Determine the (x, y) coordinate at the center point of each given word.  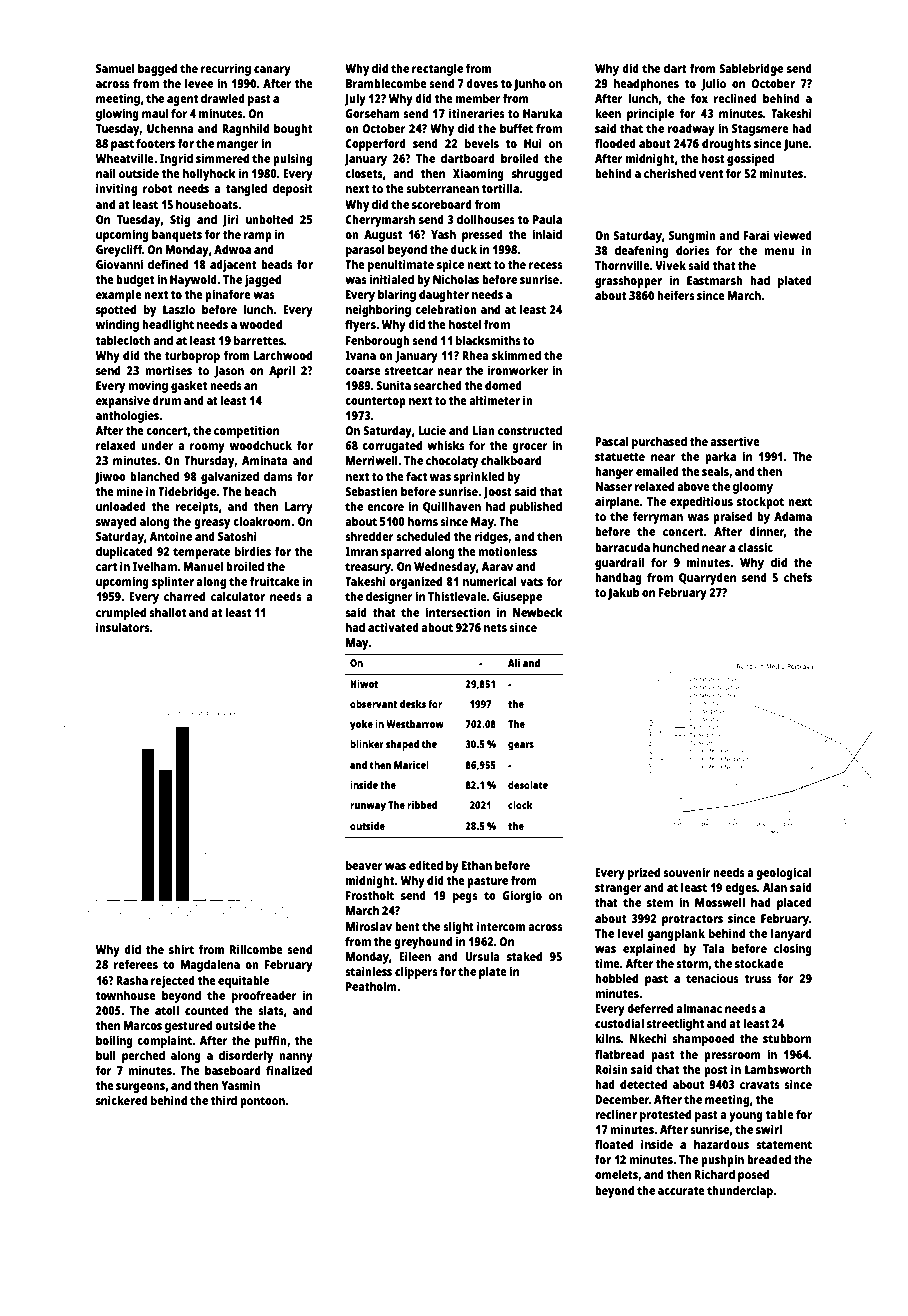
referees (136, 964)
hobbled (616, 978)
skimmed (516, 355)
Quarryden (707, 578)
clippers (416, 972)
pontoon (262, 1102)
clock (520, 805)
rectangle (437, 69)
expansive (123, 401)
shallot (167, 612)
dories (693, 250)
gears (521, 746)
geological (784, 873)
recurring (226, 69)
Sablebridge (751, 69)
